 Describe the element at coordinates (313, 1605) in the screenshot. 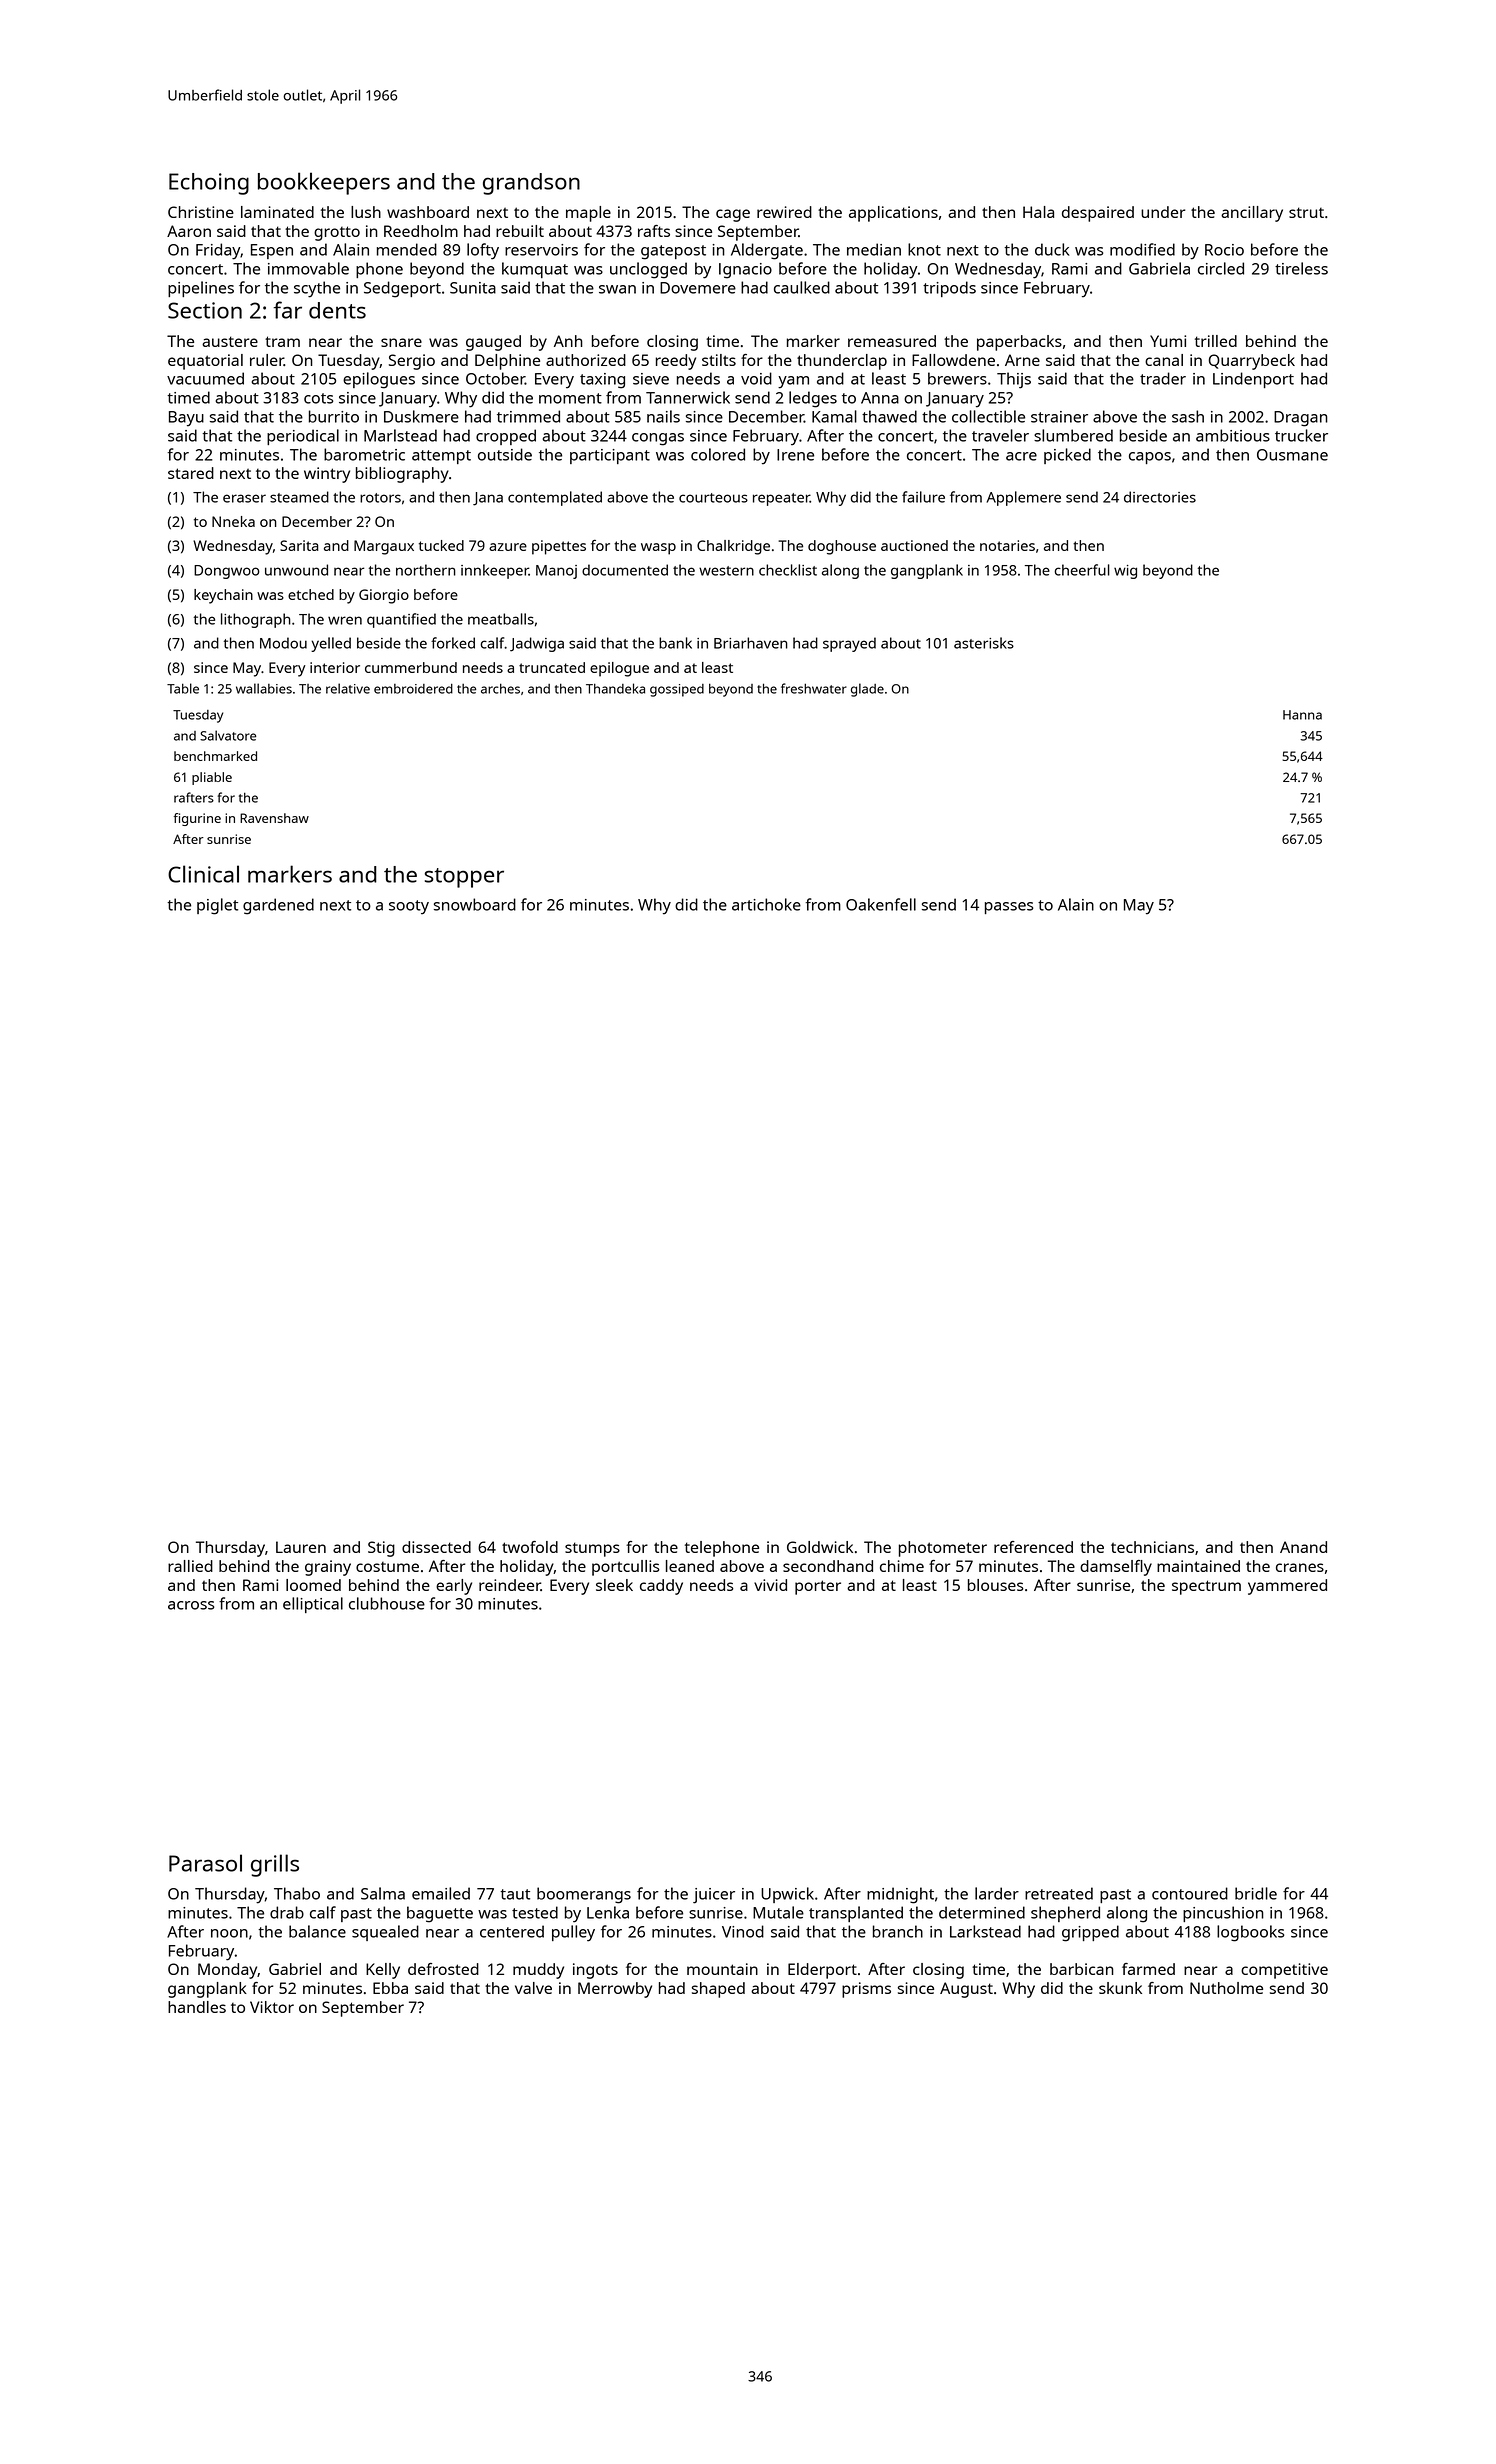

I see `elliptical` at that location.
